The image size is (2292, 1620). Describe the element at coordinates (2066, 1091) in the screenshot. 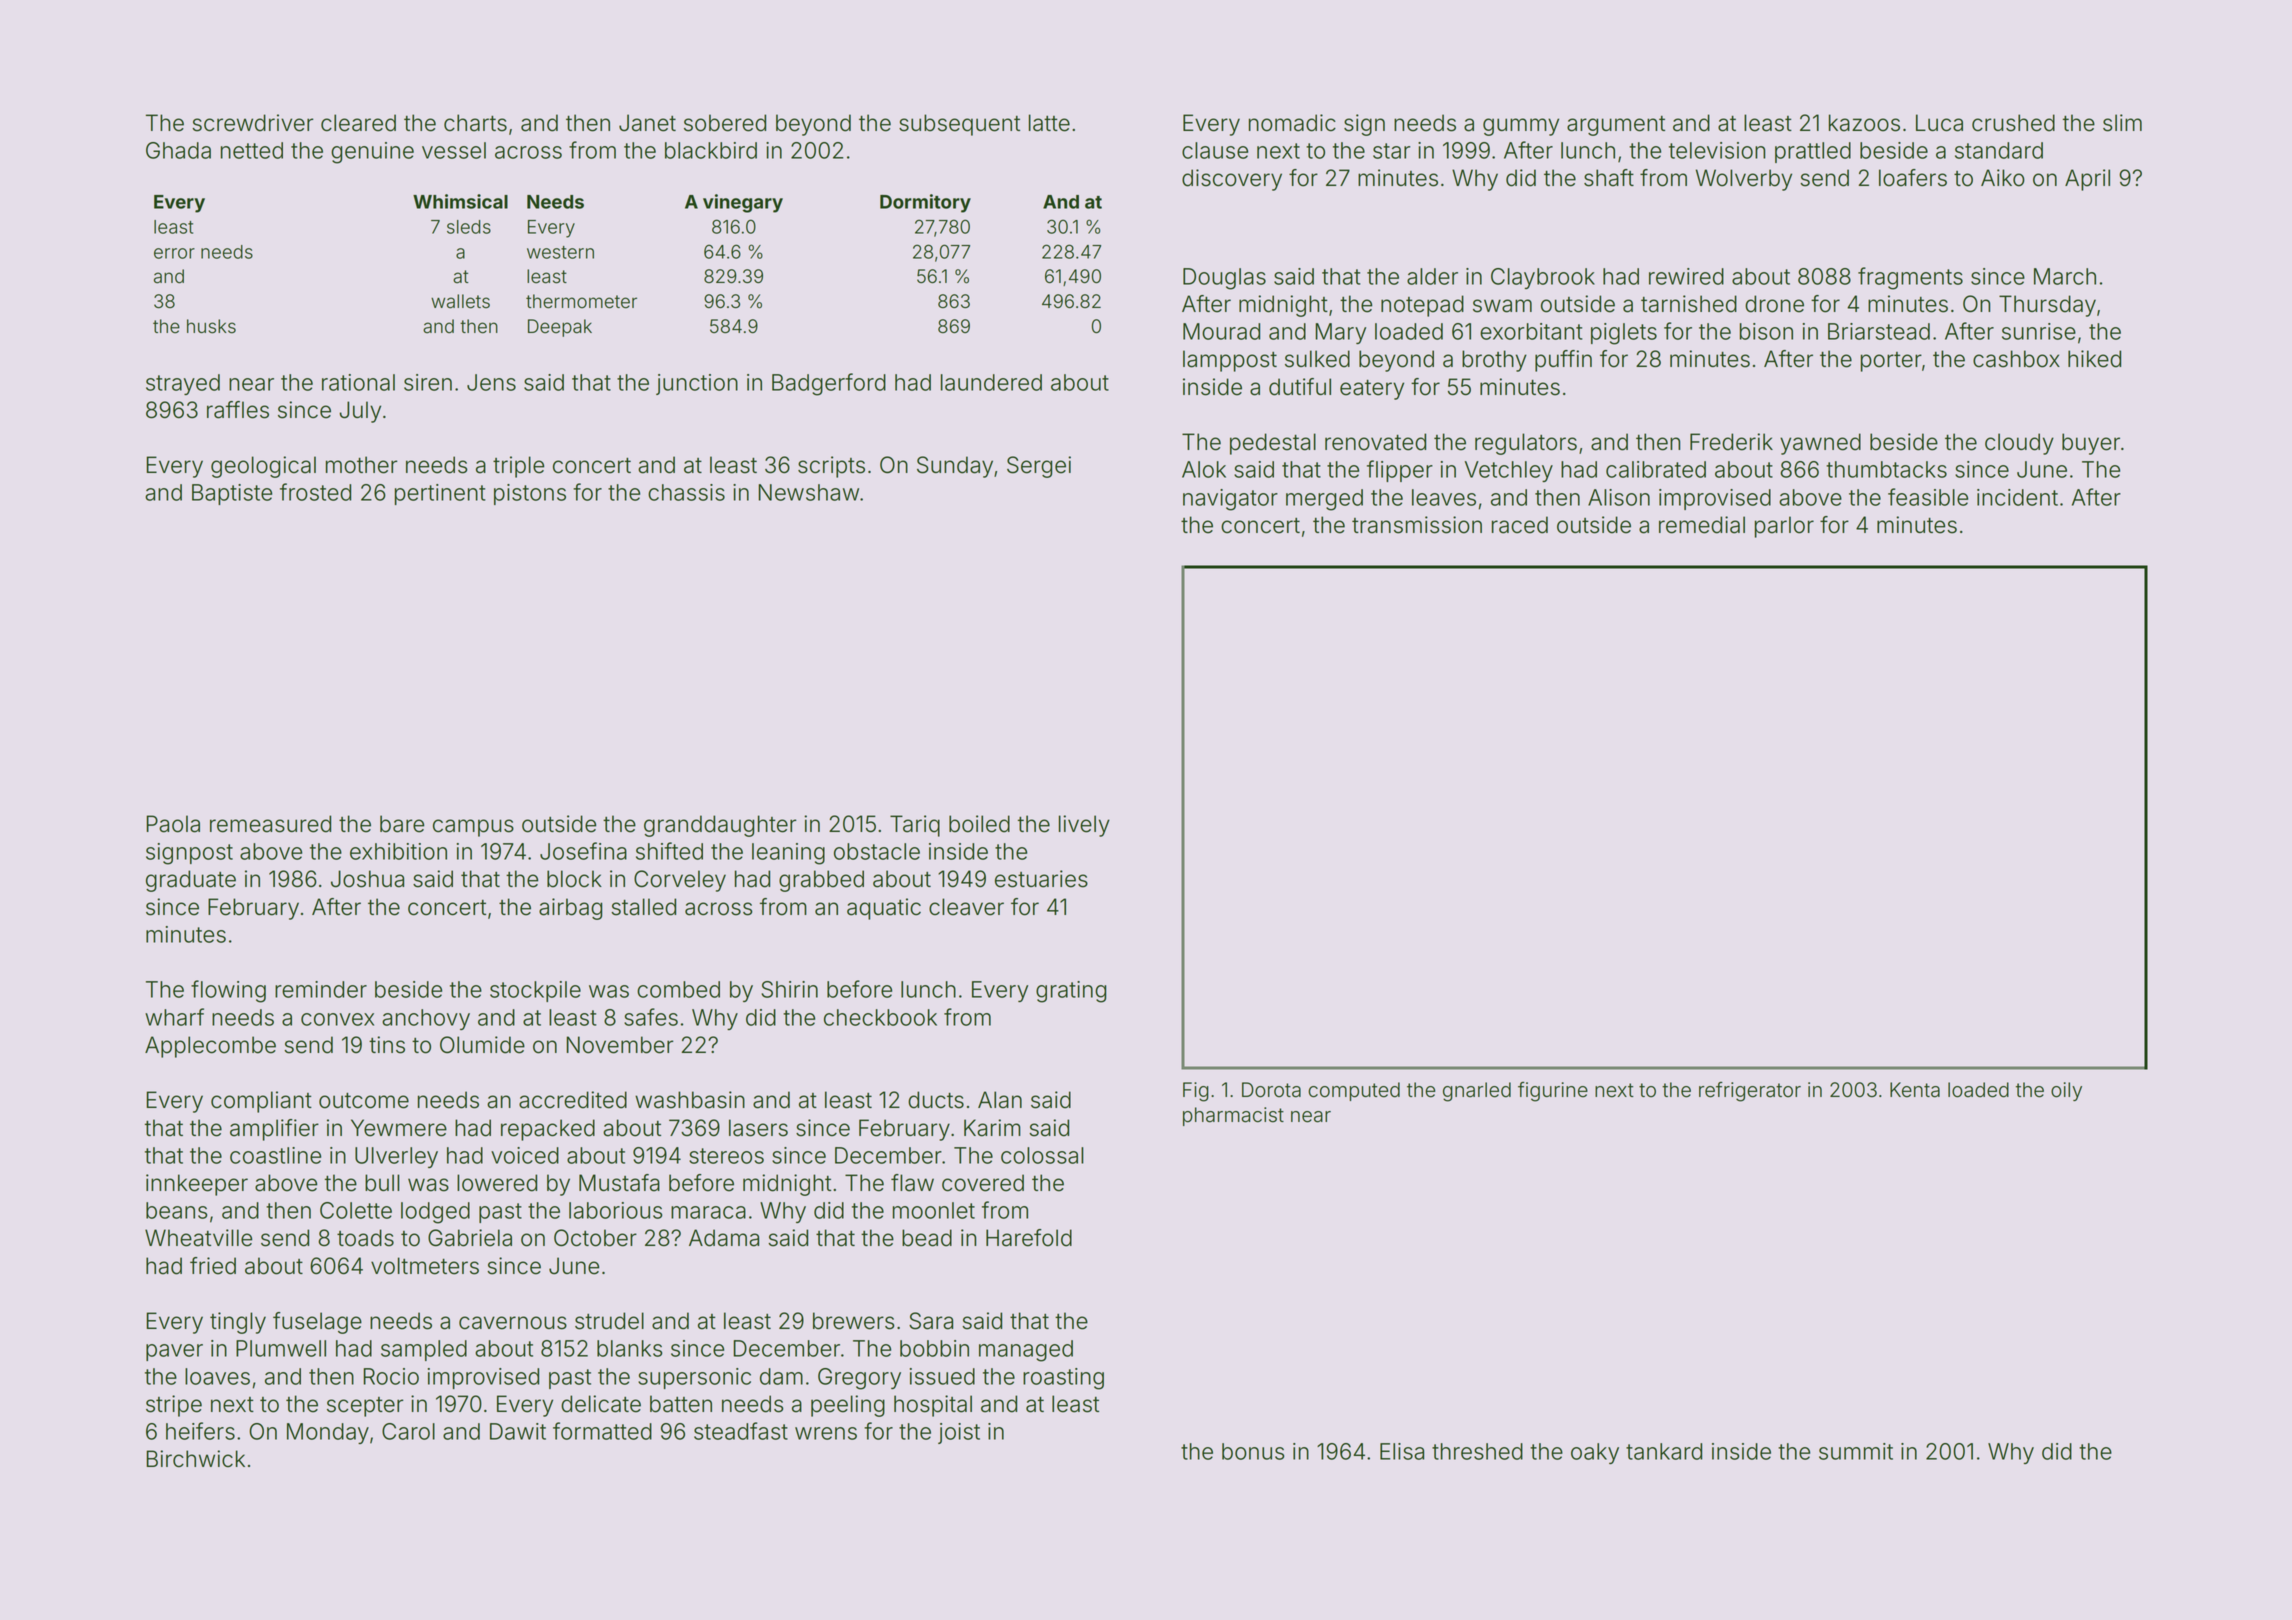

I see `oily` at that location.
